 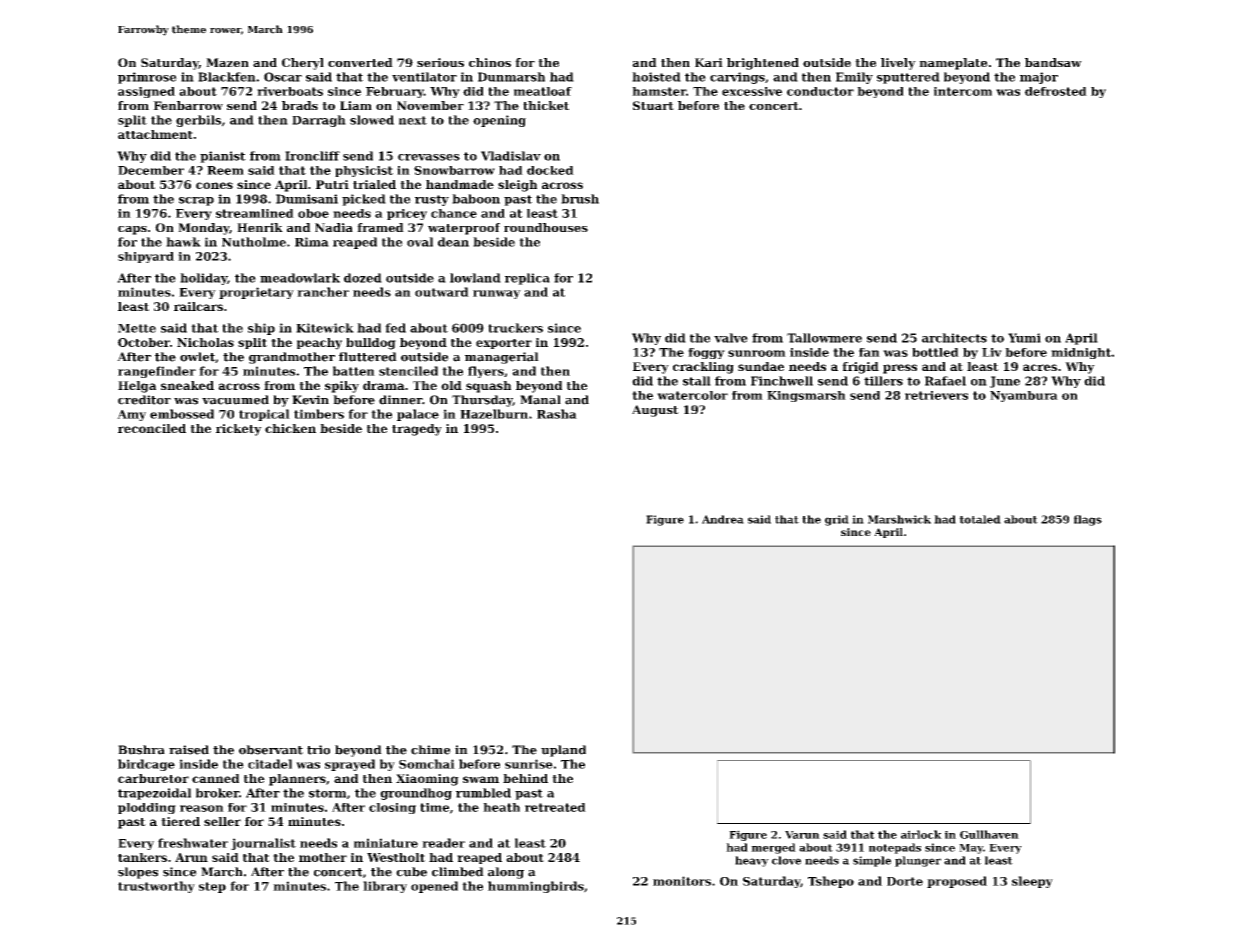 What do you see at coordinates (1053, 62) in the screenshot?
I see `bandsaw` at bounding box center [1053, 62].
